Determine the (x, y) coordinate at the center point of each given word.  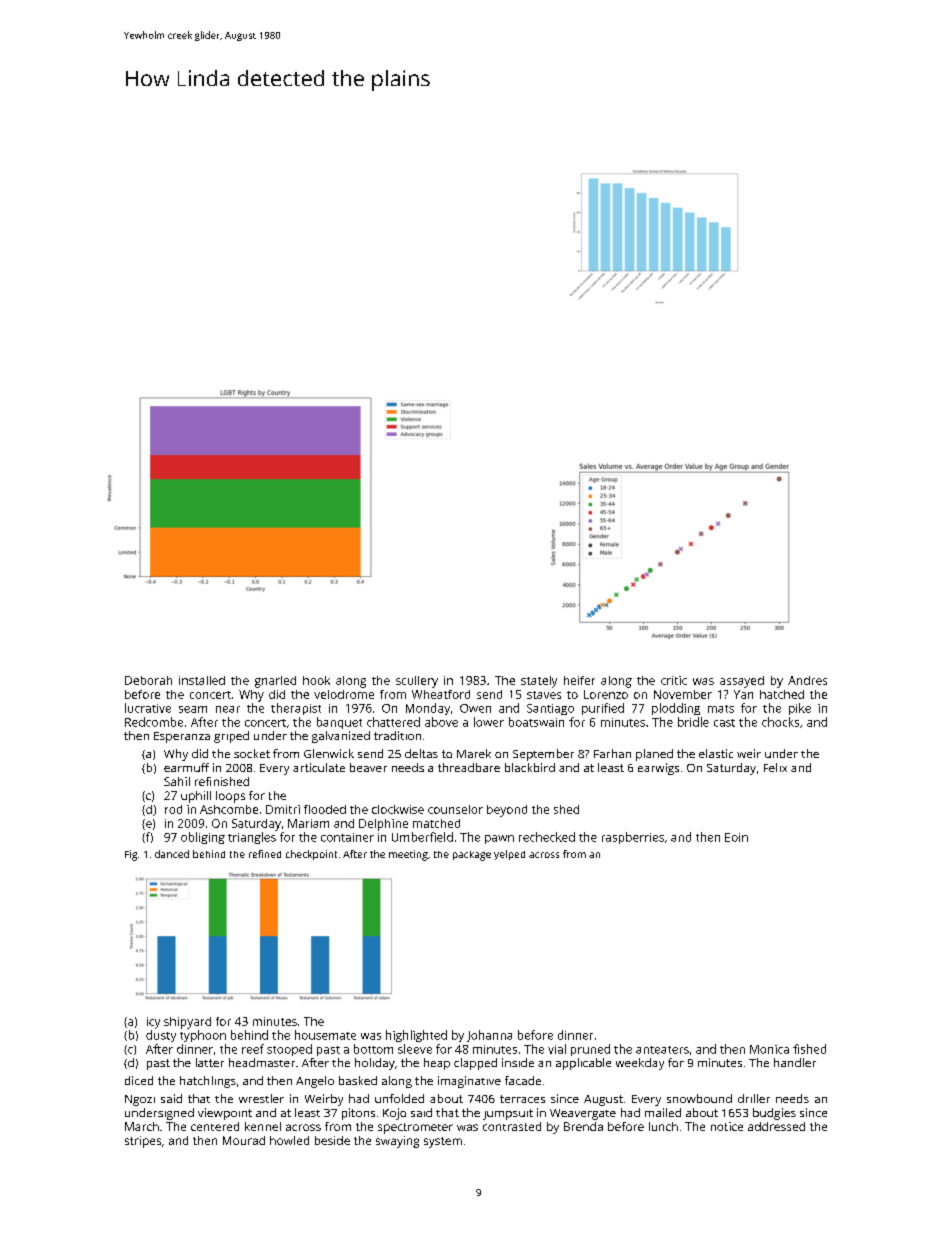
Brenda (583, 1126)
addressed (776, 1126)
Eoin (736, 837)
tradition (397, 735)
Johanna (489, 1036)
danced (172, 854)
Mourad (244, 1140)
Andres (807, 680)
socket (252, 753)
